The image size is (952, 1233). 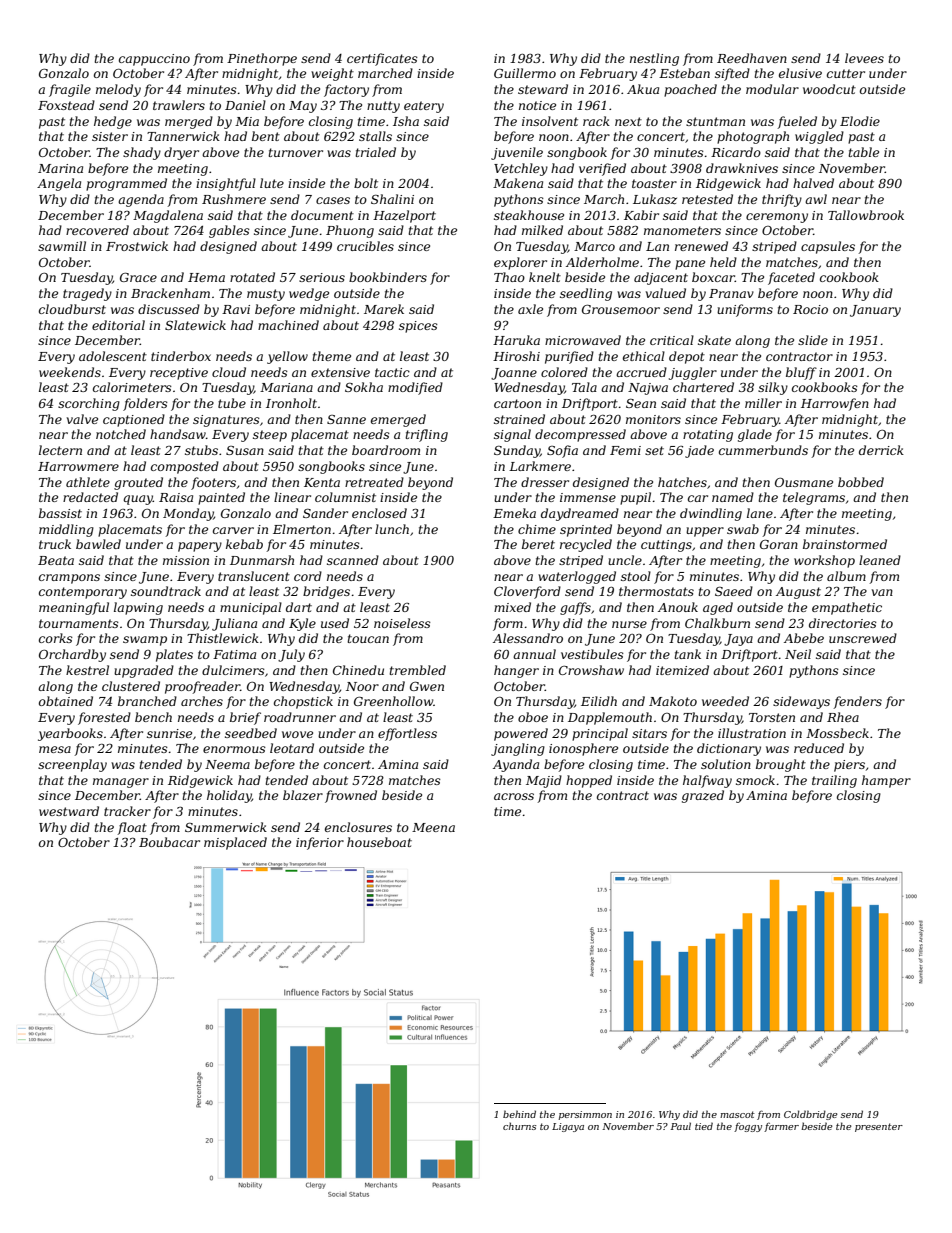 I want to click on Ligaya, so click(x=568, y=1127).
